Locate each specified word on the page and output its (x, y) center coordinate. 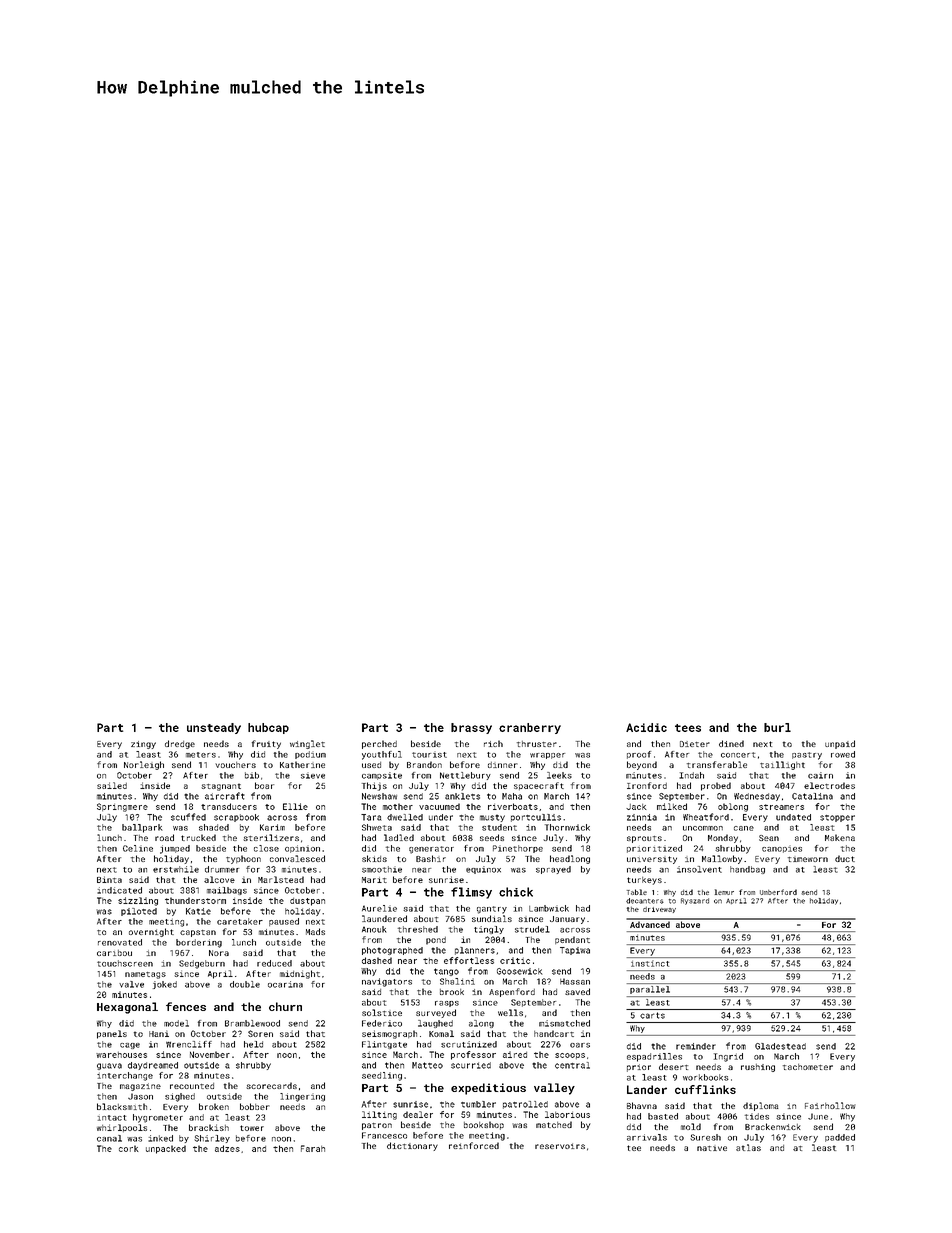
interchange (125, 1076)
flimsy (471, 893)
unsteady (214, 728)
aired (515, 1054)
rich (493, 743)
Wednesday (757, 797)
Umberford (778, 892)
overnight (151, 932)
